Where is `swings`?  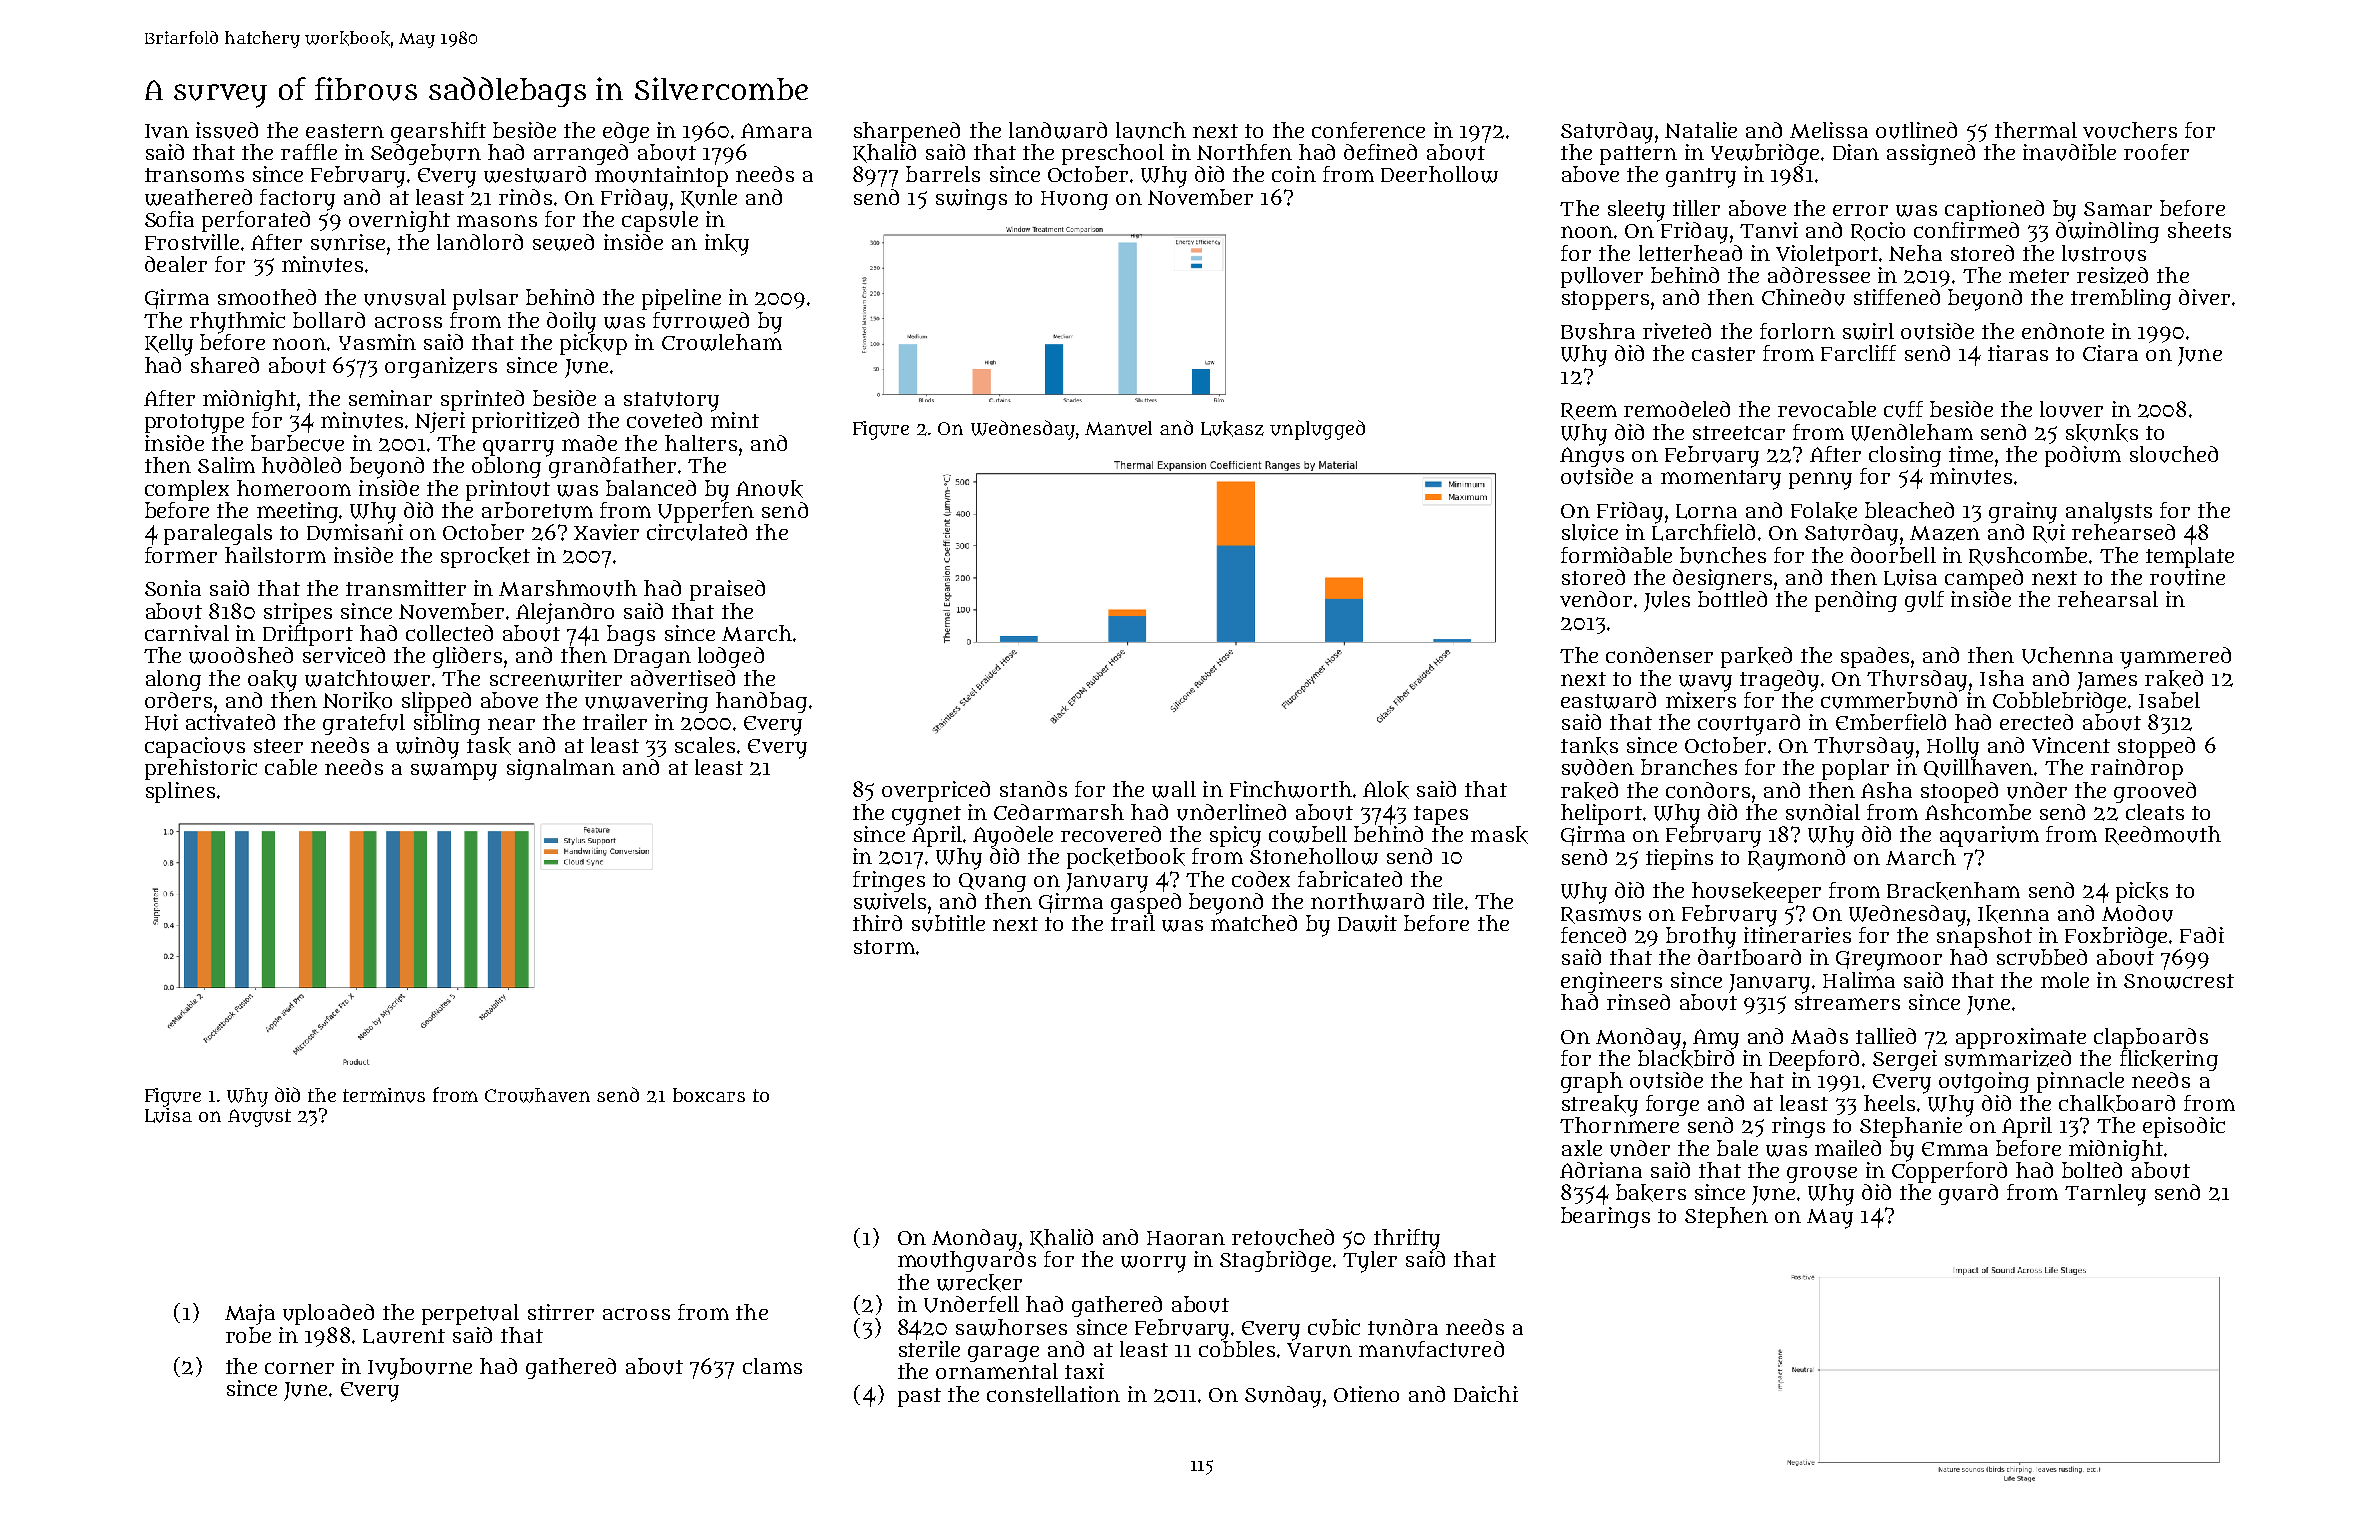 swings is located at coordinates (971, 199).
